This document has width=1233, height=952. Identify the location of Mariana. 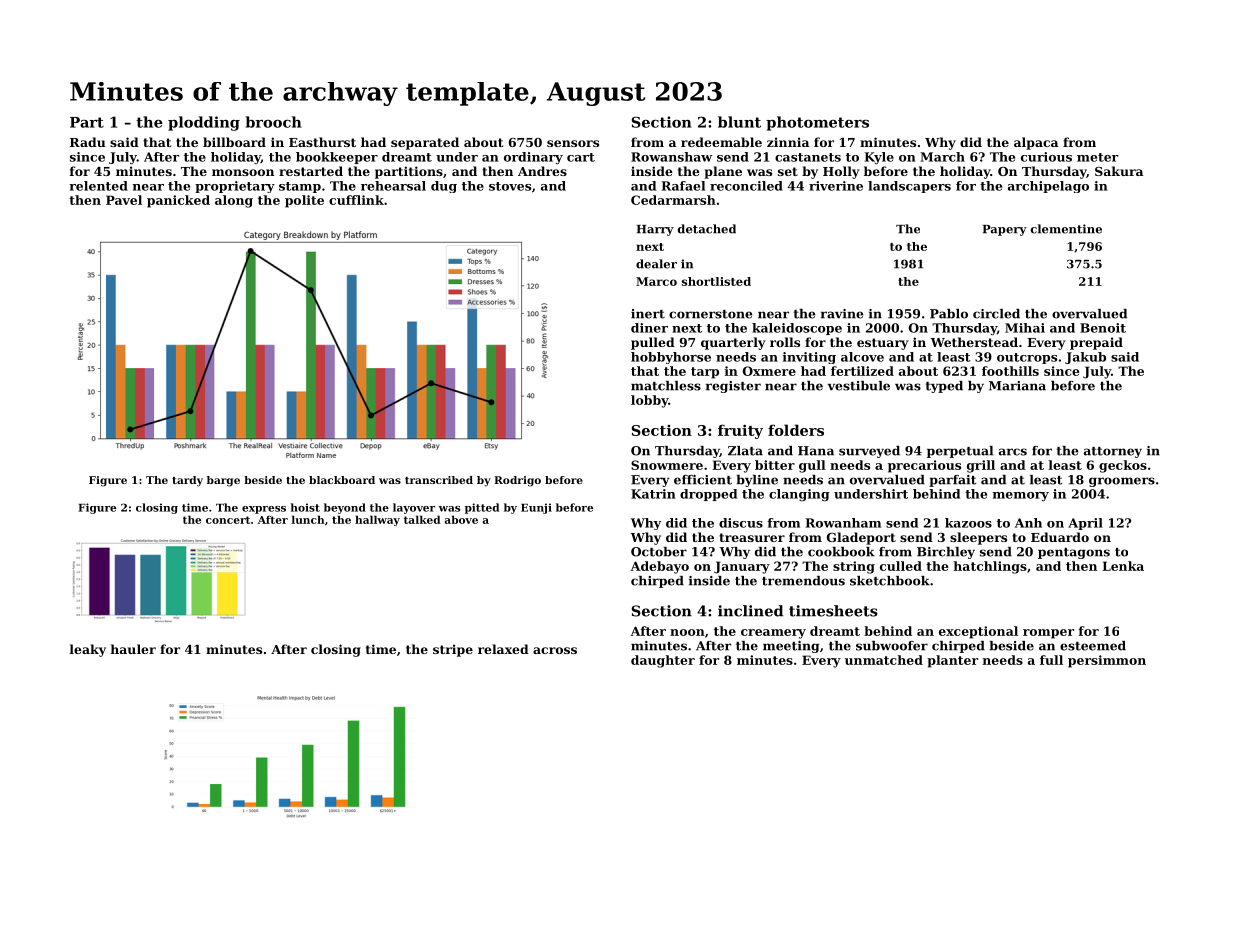
(1017, 386).
